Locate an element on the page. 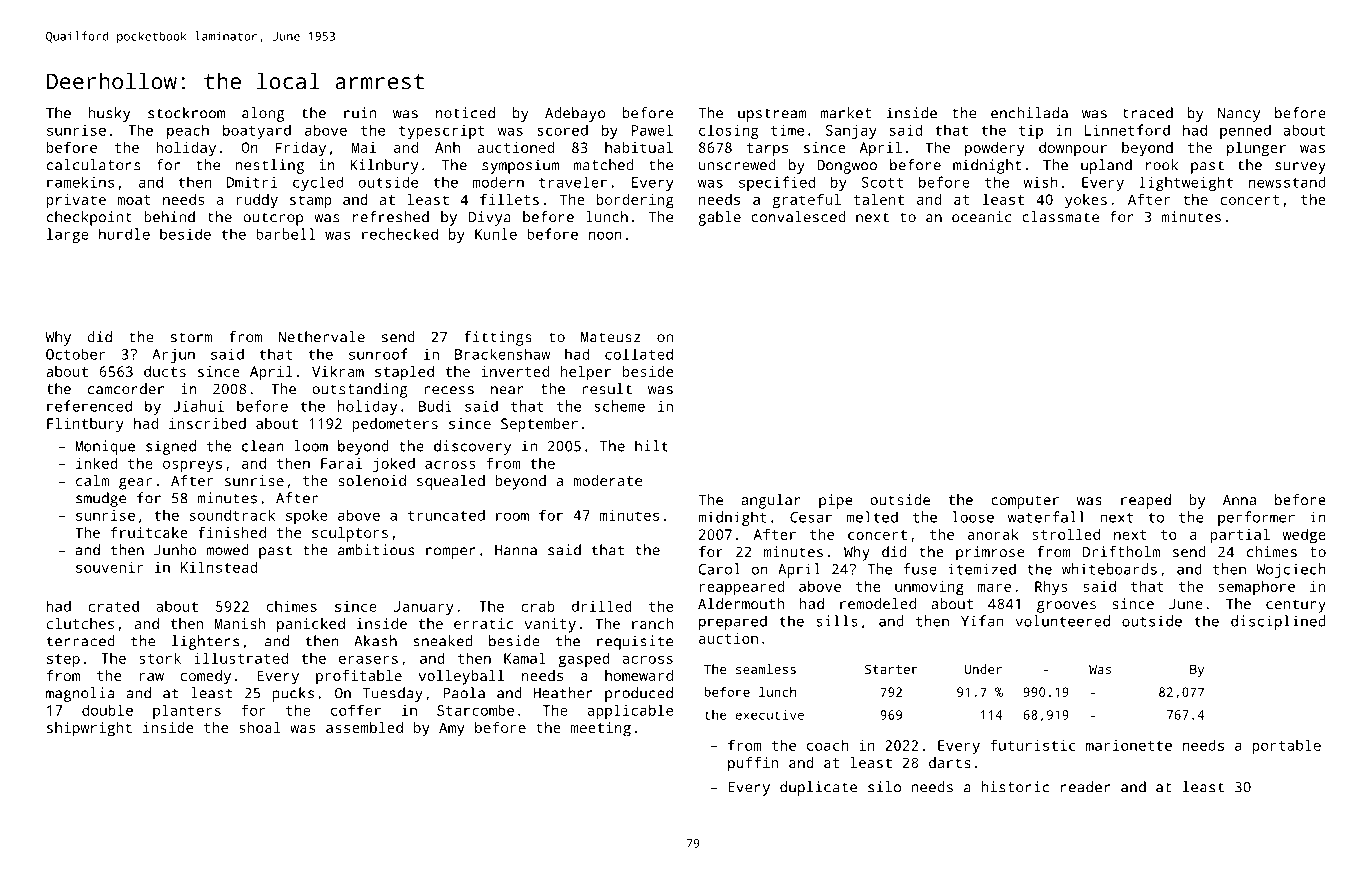 This document has width=1372, height=887. referenced is located at coordinates (89, 406).
